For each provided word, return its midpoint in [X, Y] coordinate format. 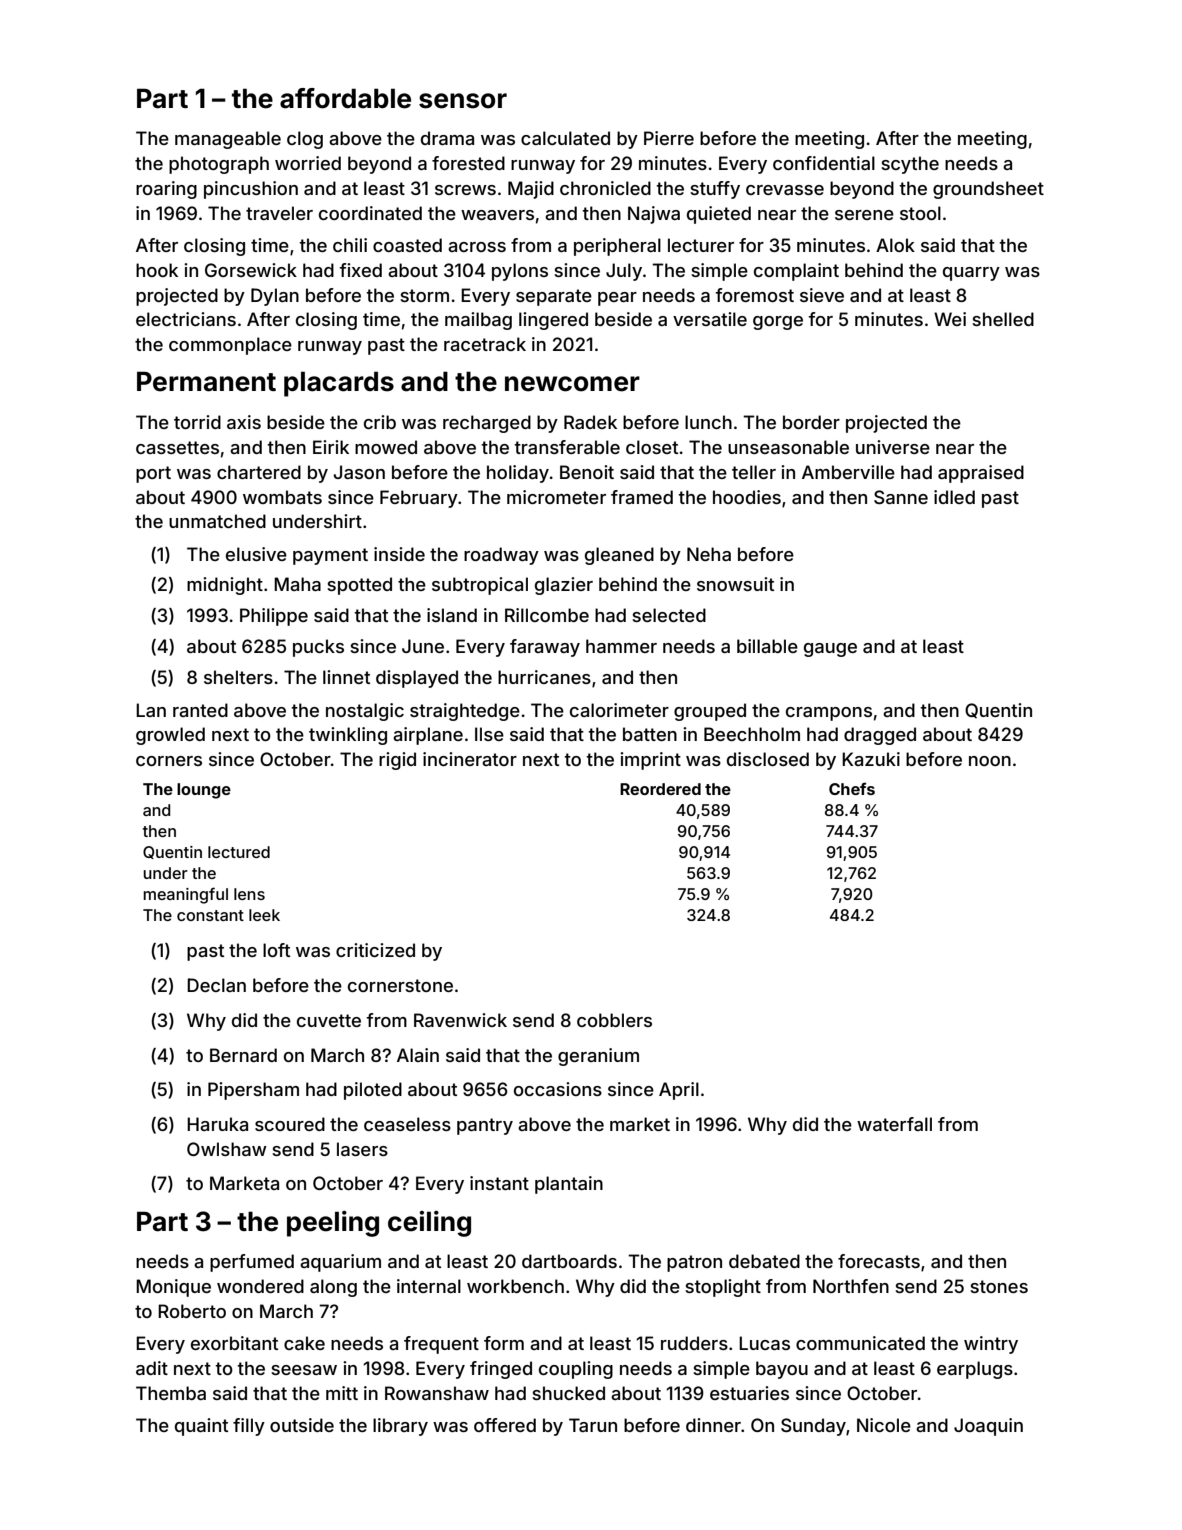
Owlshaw [227, 1149]
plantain [569, 1185]
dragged [880, 736]
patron [694, 1263]
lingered [553, 321]
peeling [333, 1224]
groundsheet [988, 190]
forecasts [879, 1261]
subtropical [480, 586]
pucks [318, 648]
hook [157, 270]
